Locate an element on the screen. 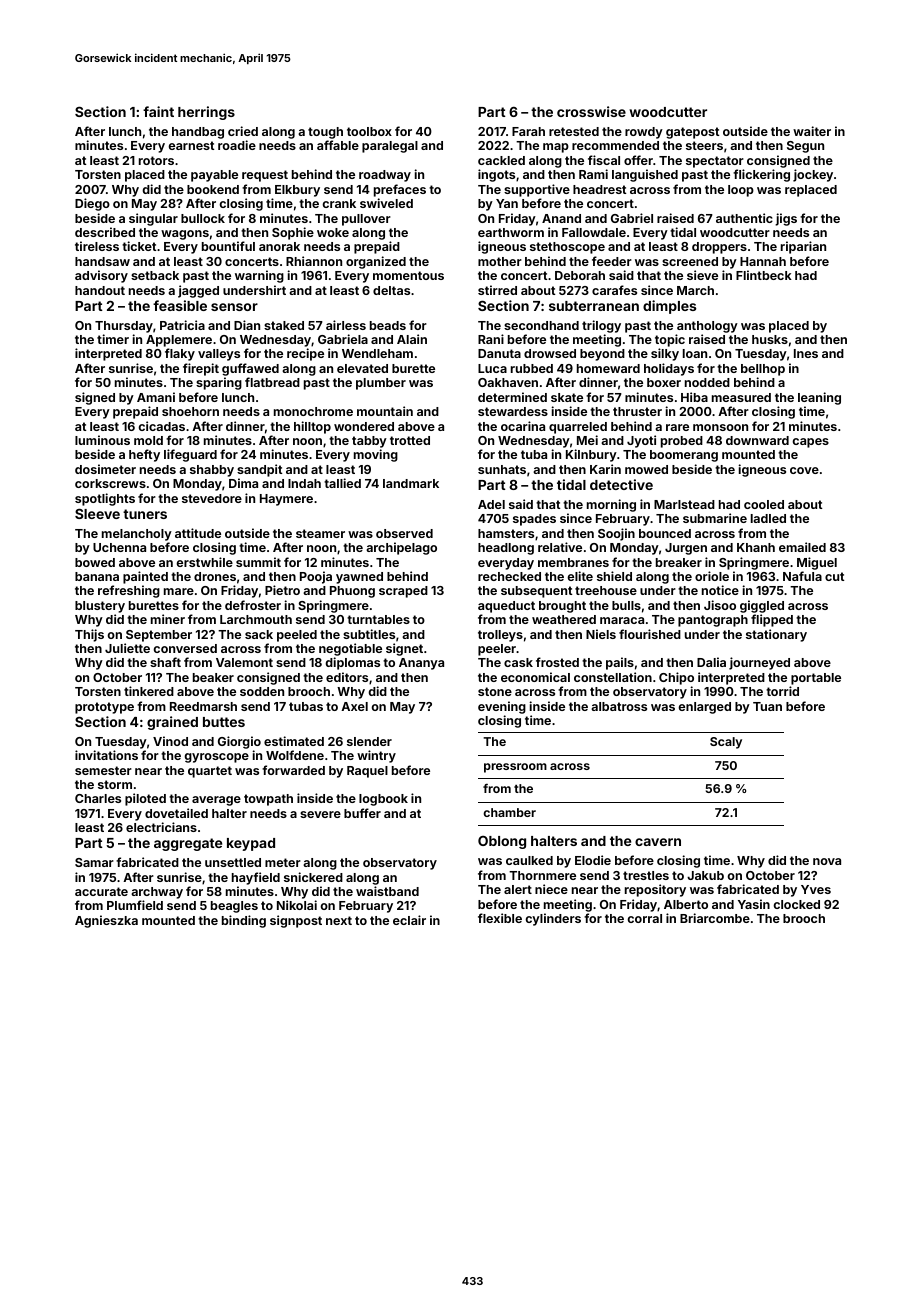 This screenshot has width=924, height=1308. droppers is located at coordinates (719, 248).
